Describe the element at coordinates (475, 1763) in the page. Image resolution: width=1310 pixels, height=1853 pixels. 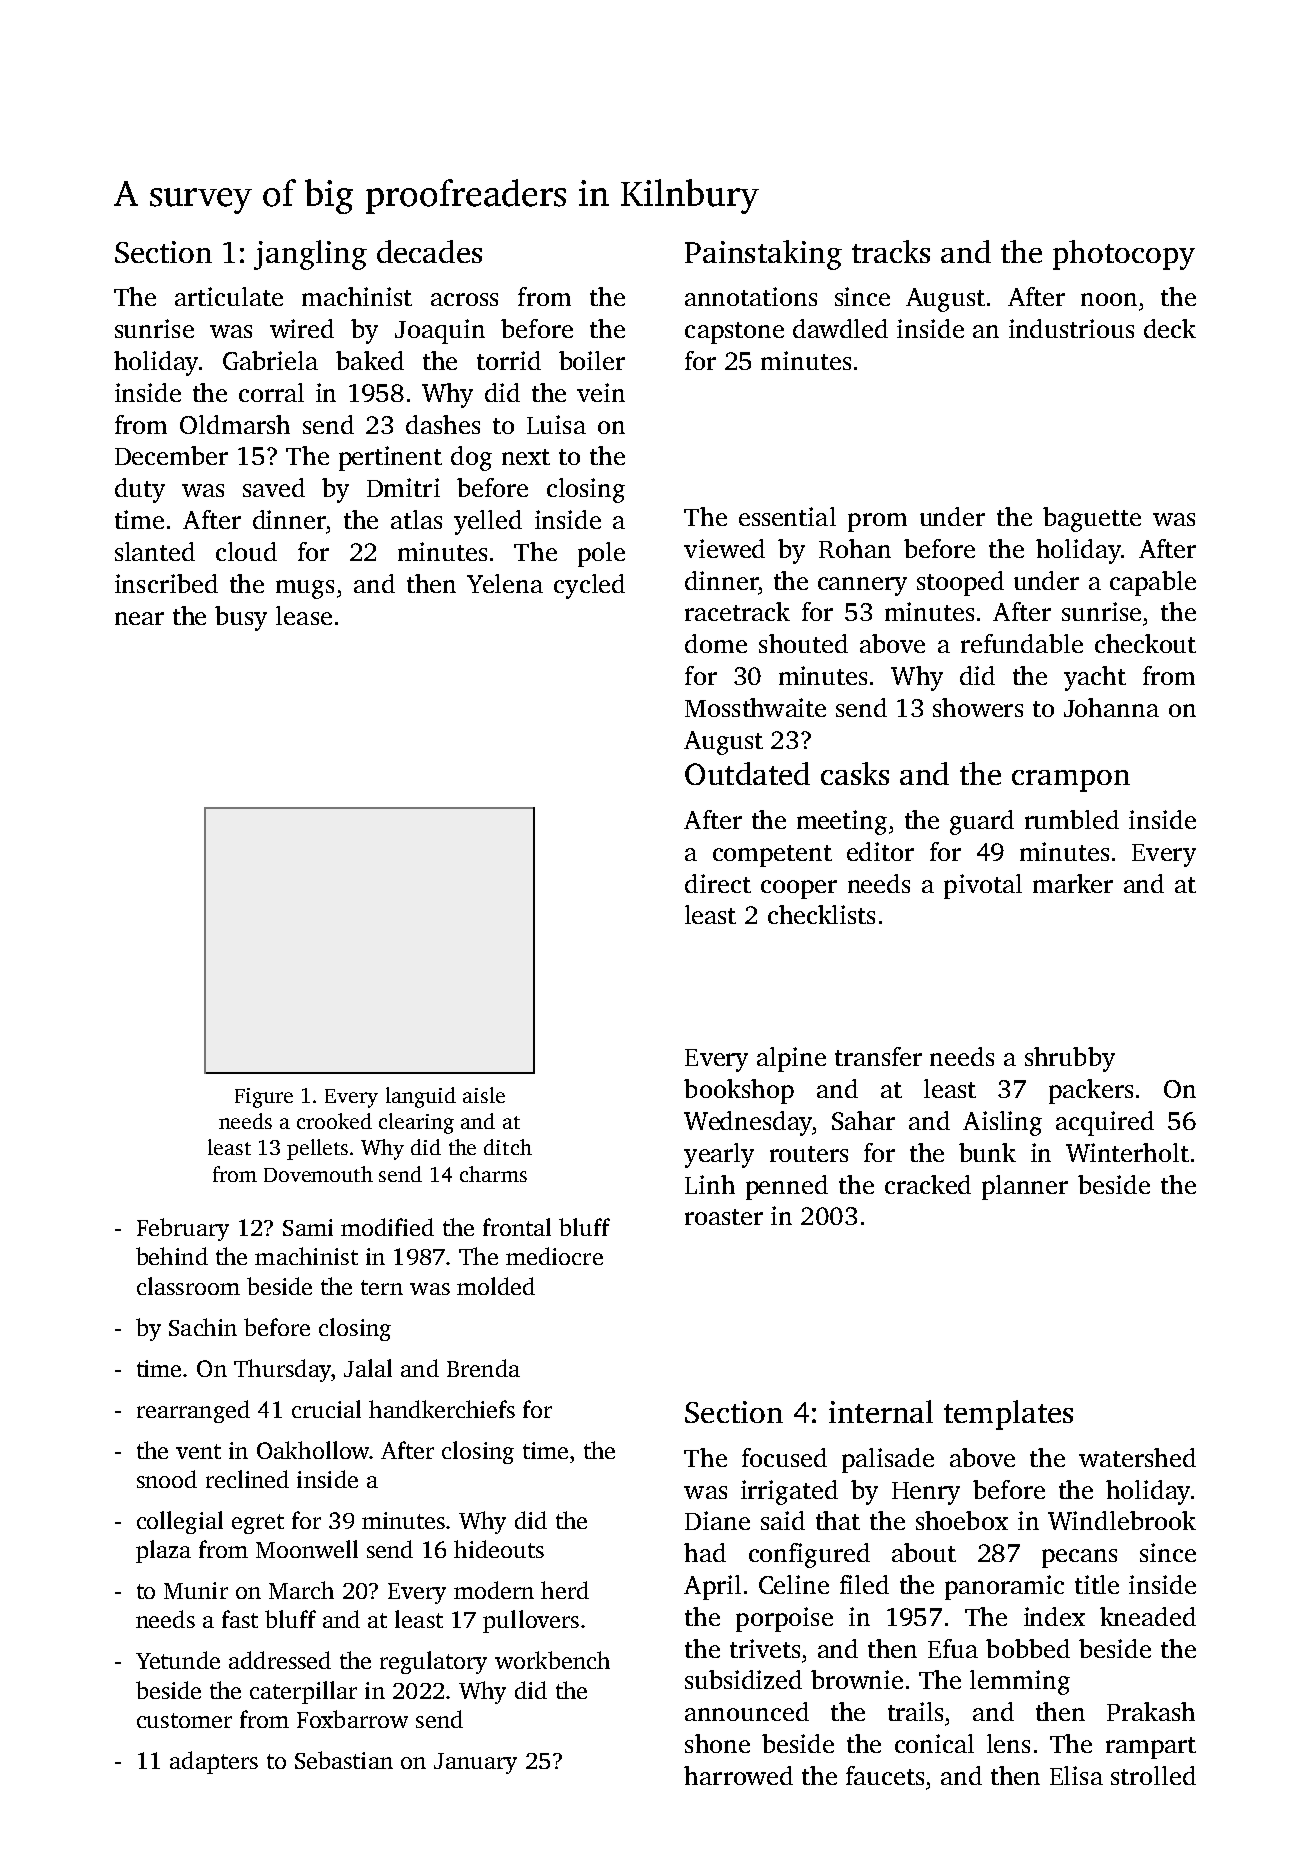
I see `January` at that location.
